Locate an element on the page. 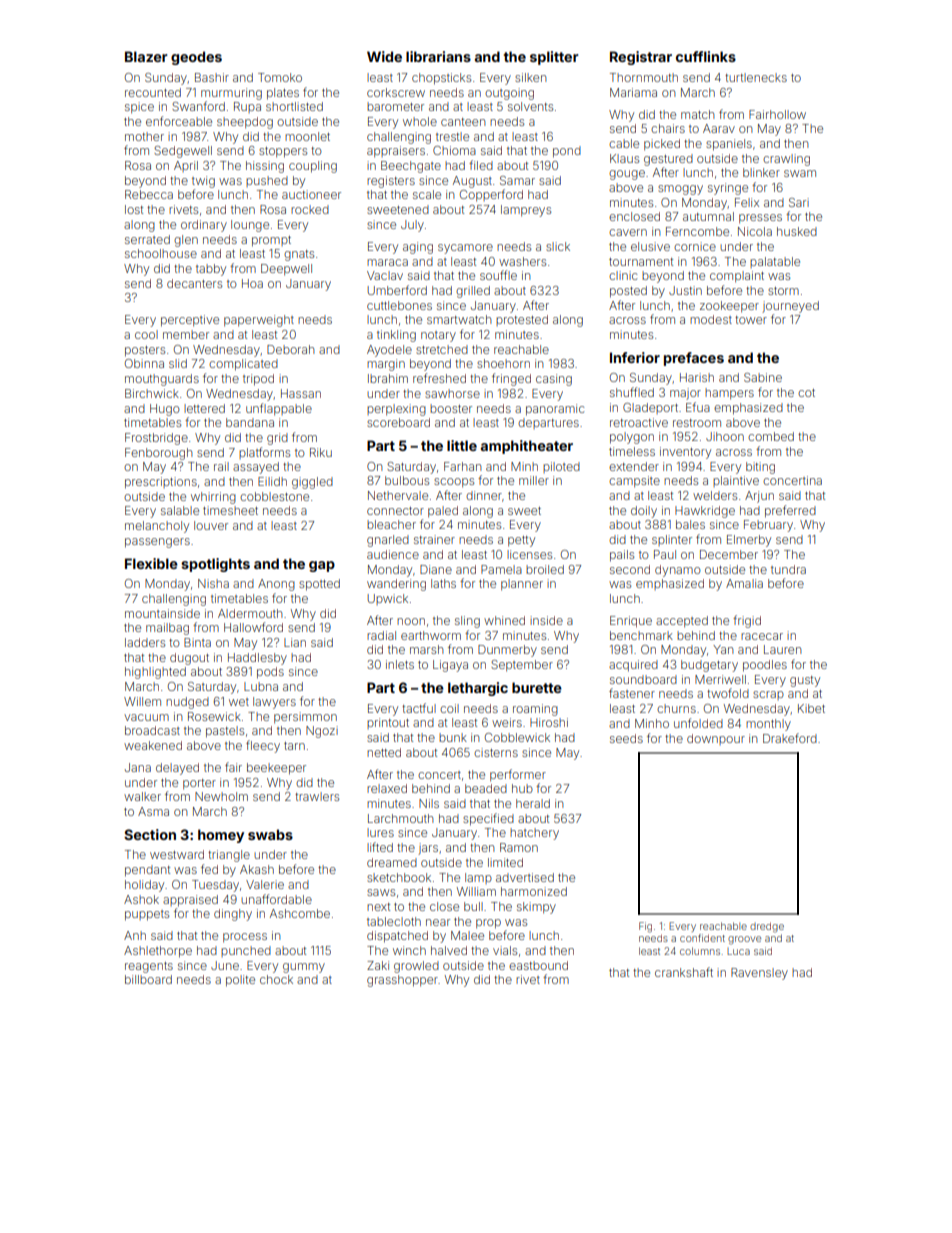 The image size is (952, 1233). Willem is located at coordinates (142, 701).
